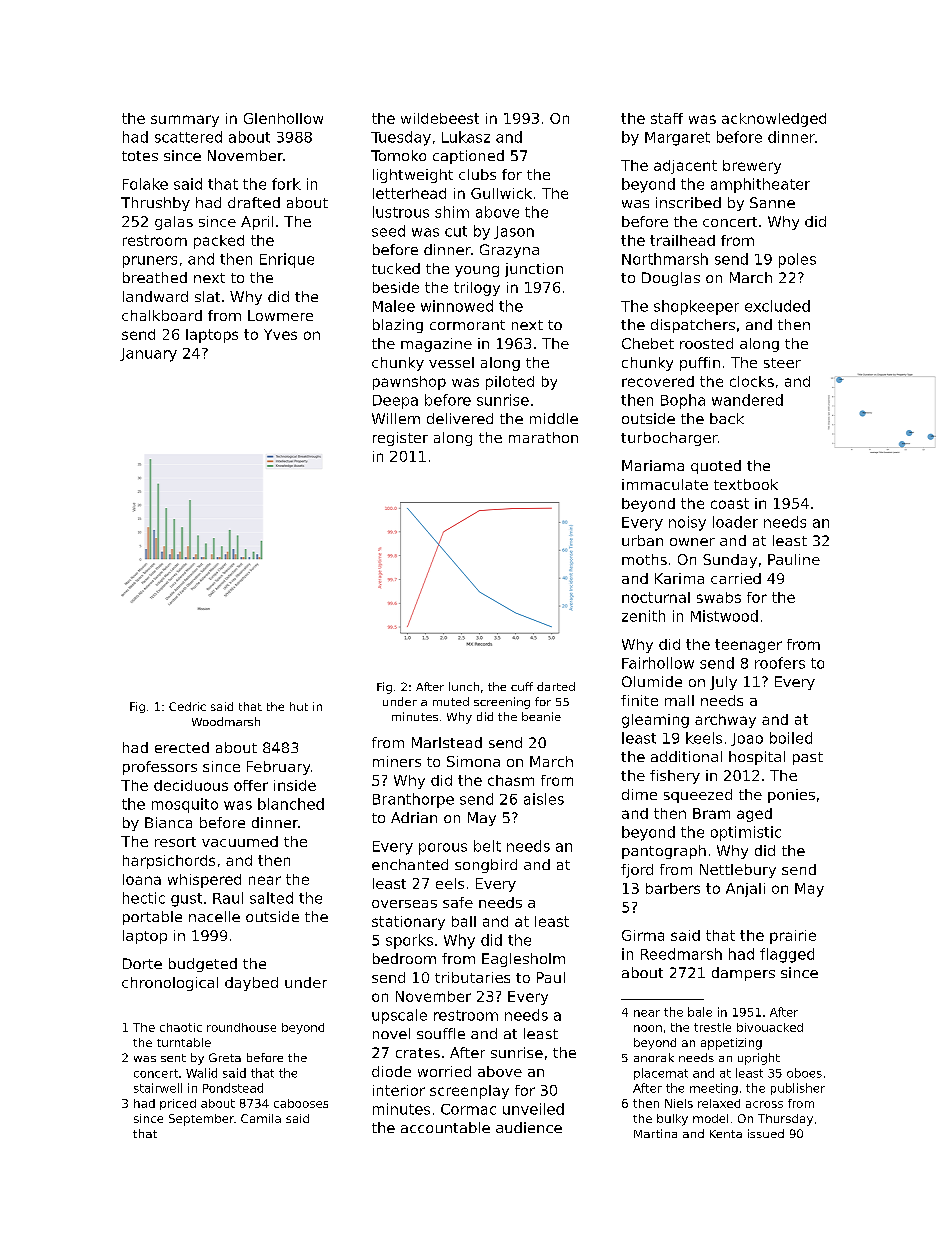 The image size is (952, 1233). Describe the element at coordinates (529, 1127) in the screenshot. I see `audience` at that location.
